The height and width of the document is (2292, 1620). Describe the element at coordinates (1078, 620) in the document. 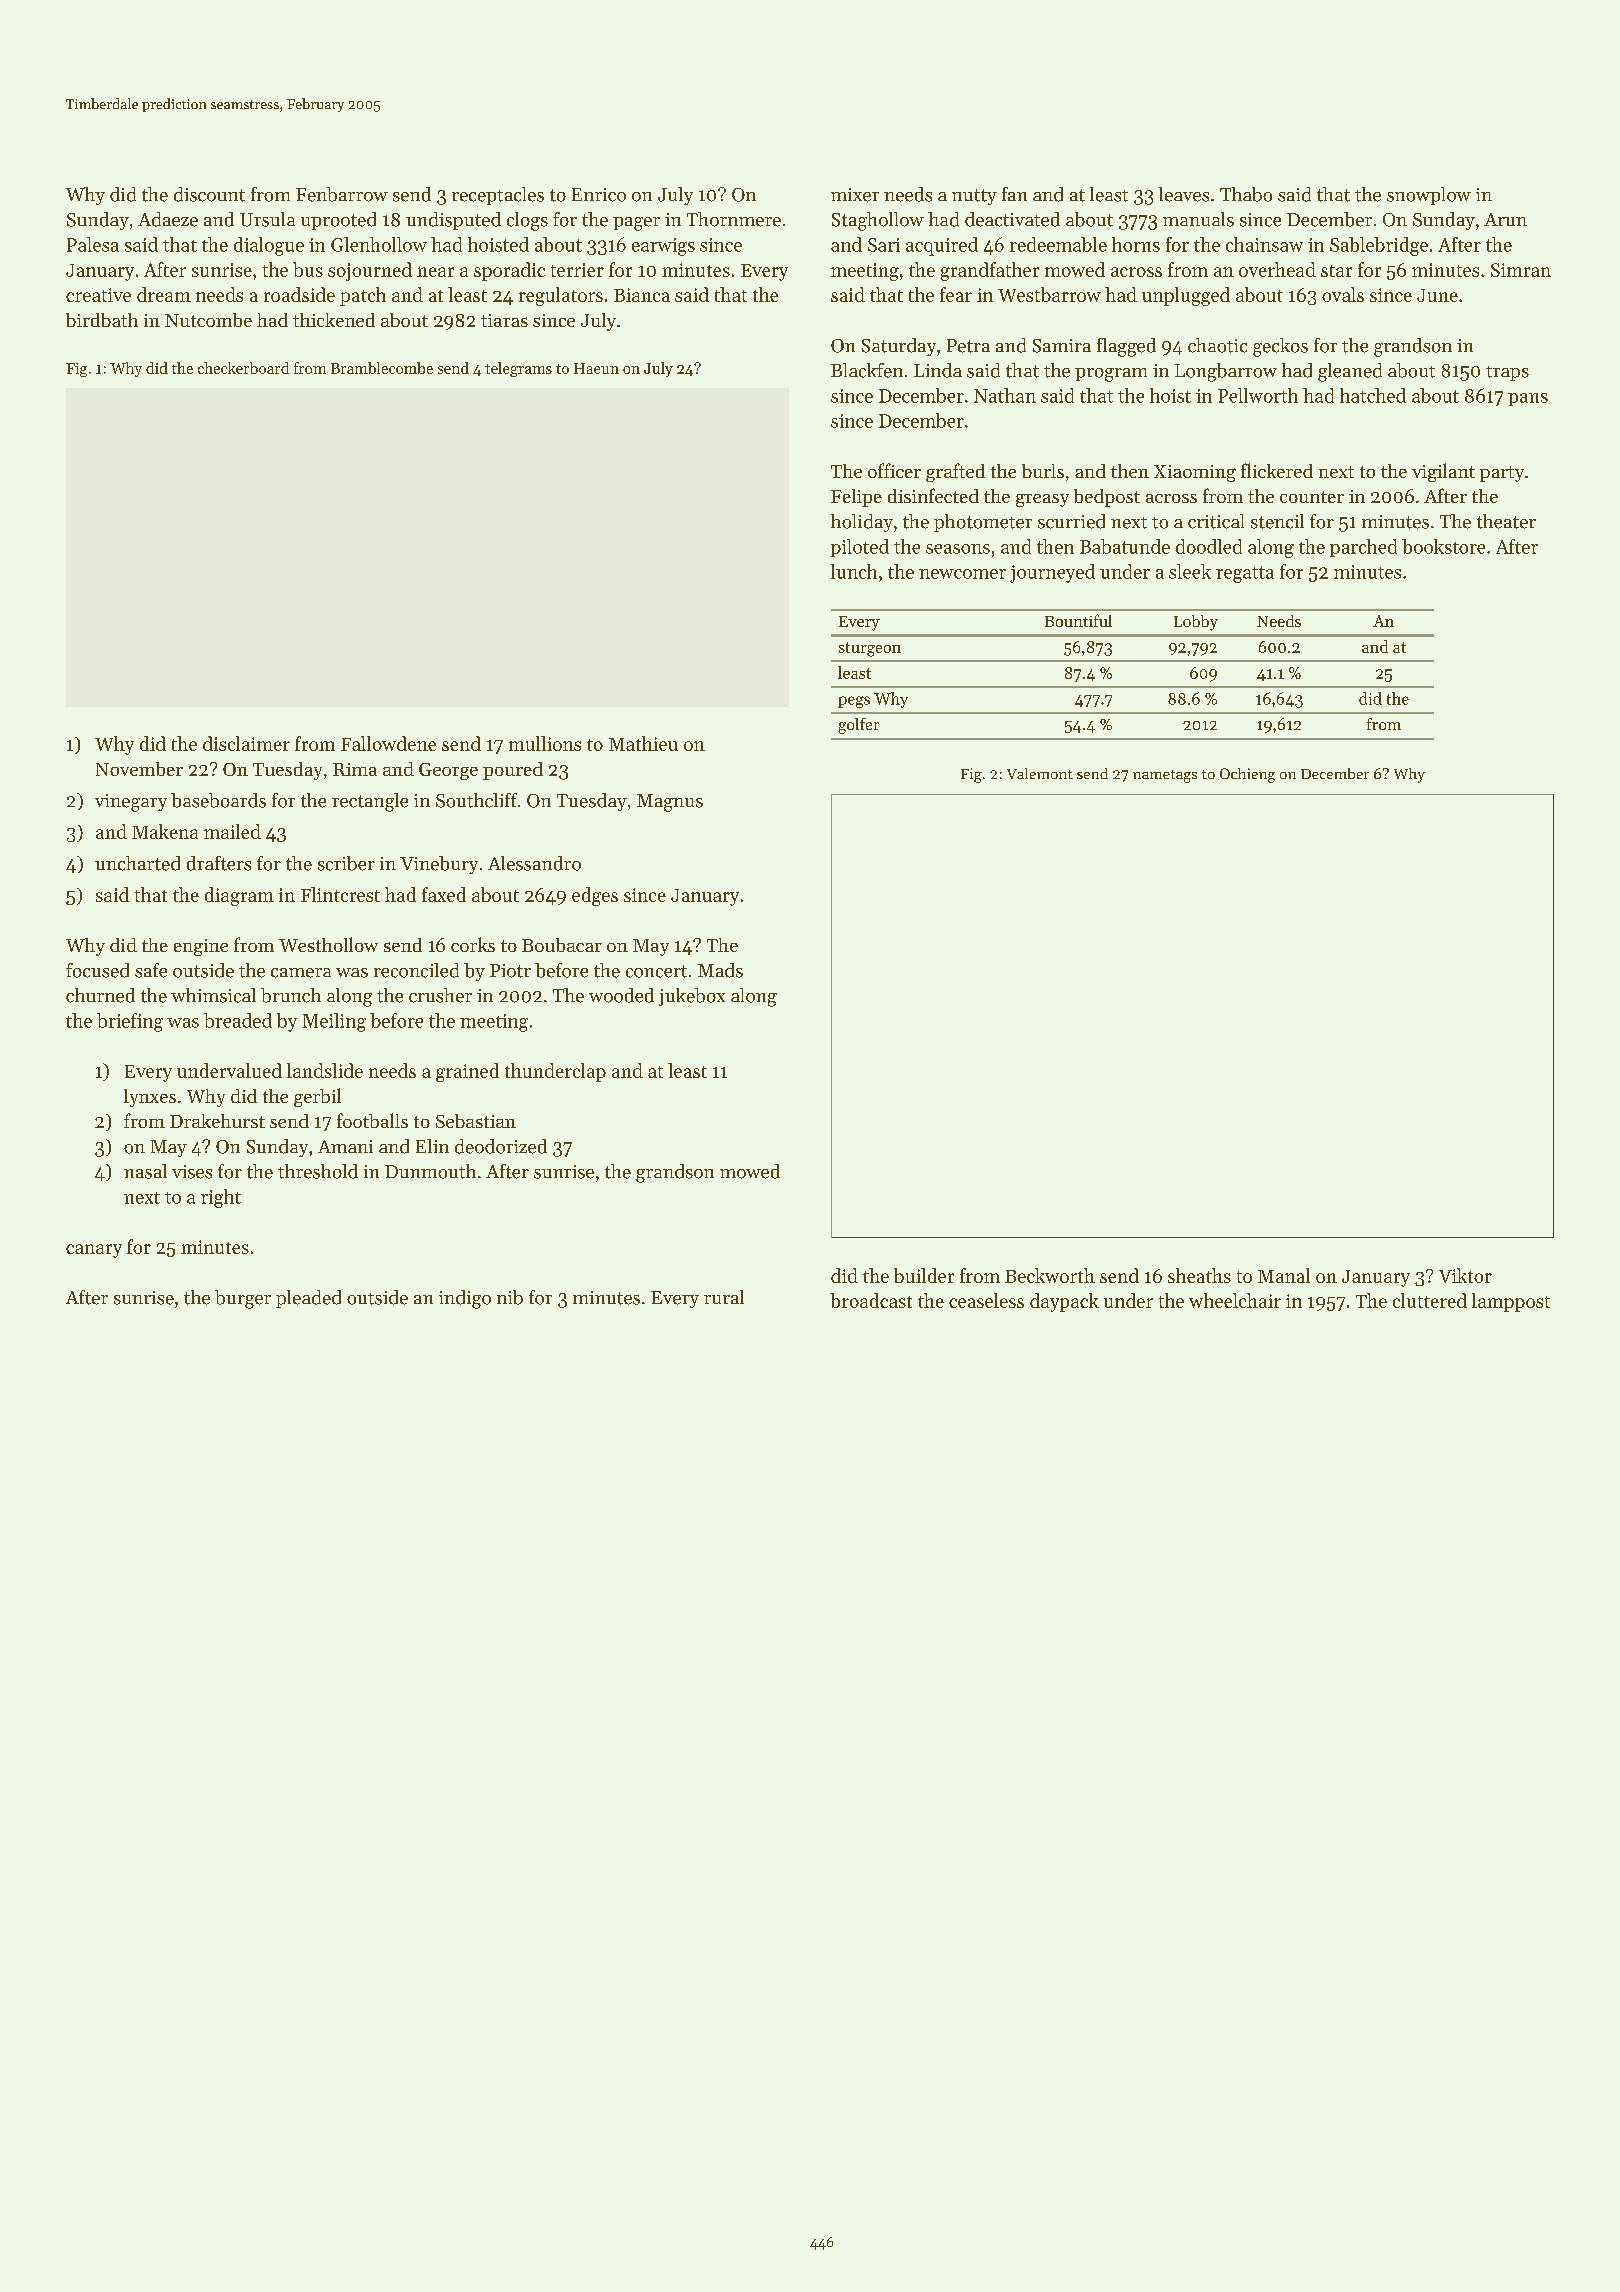

I see `Bountiful` at that location.
